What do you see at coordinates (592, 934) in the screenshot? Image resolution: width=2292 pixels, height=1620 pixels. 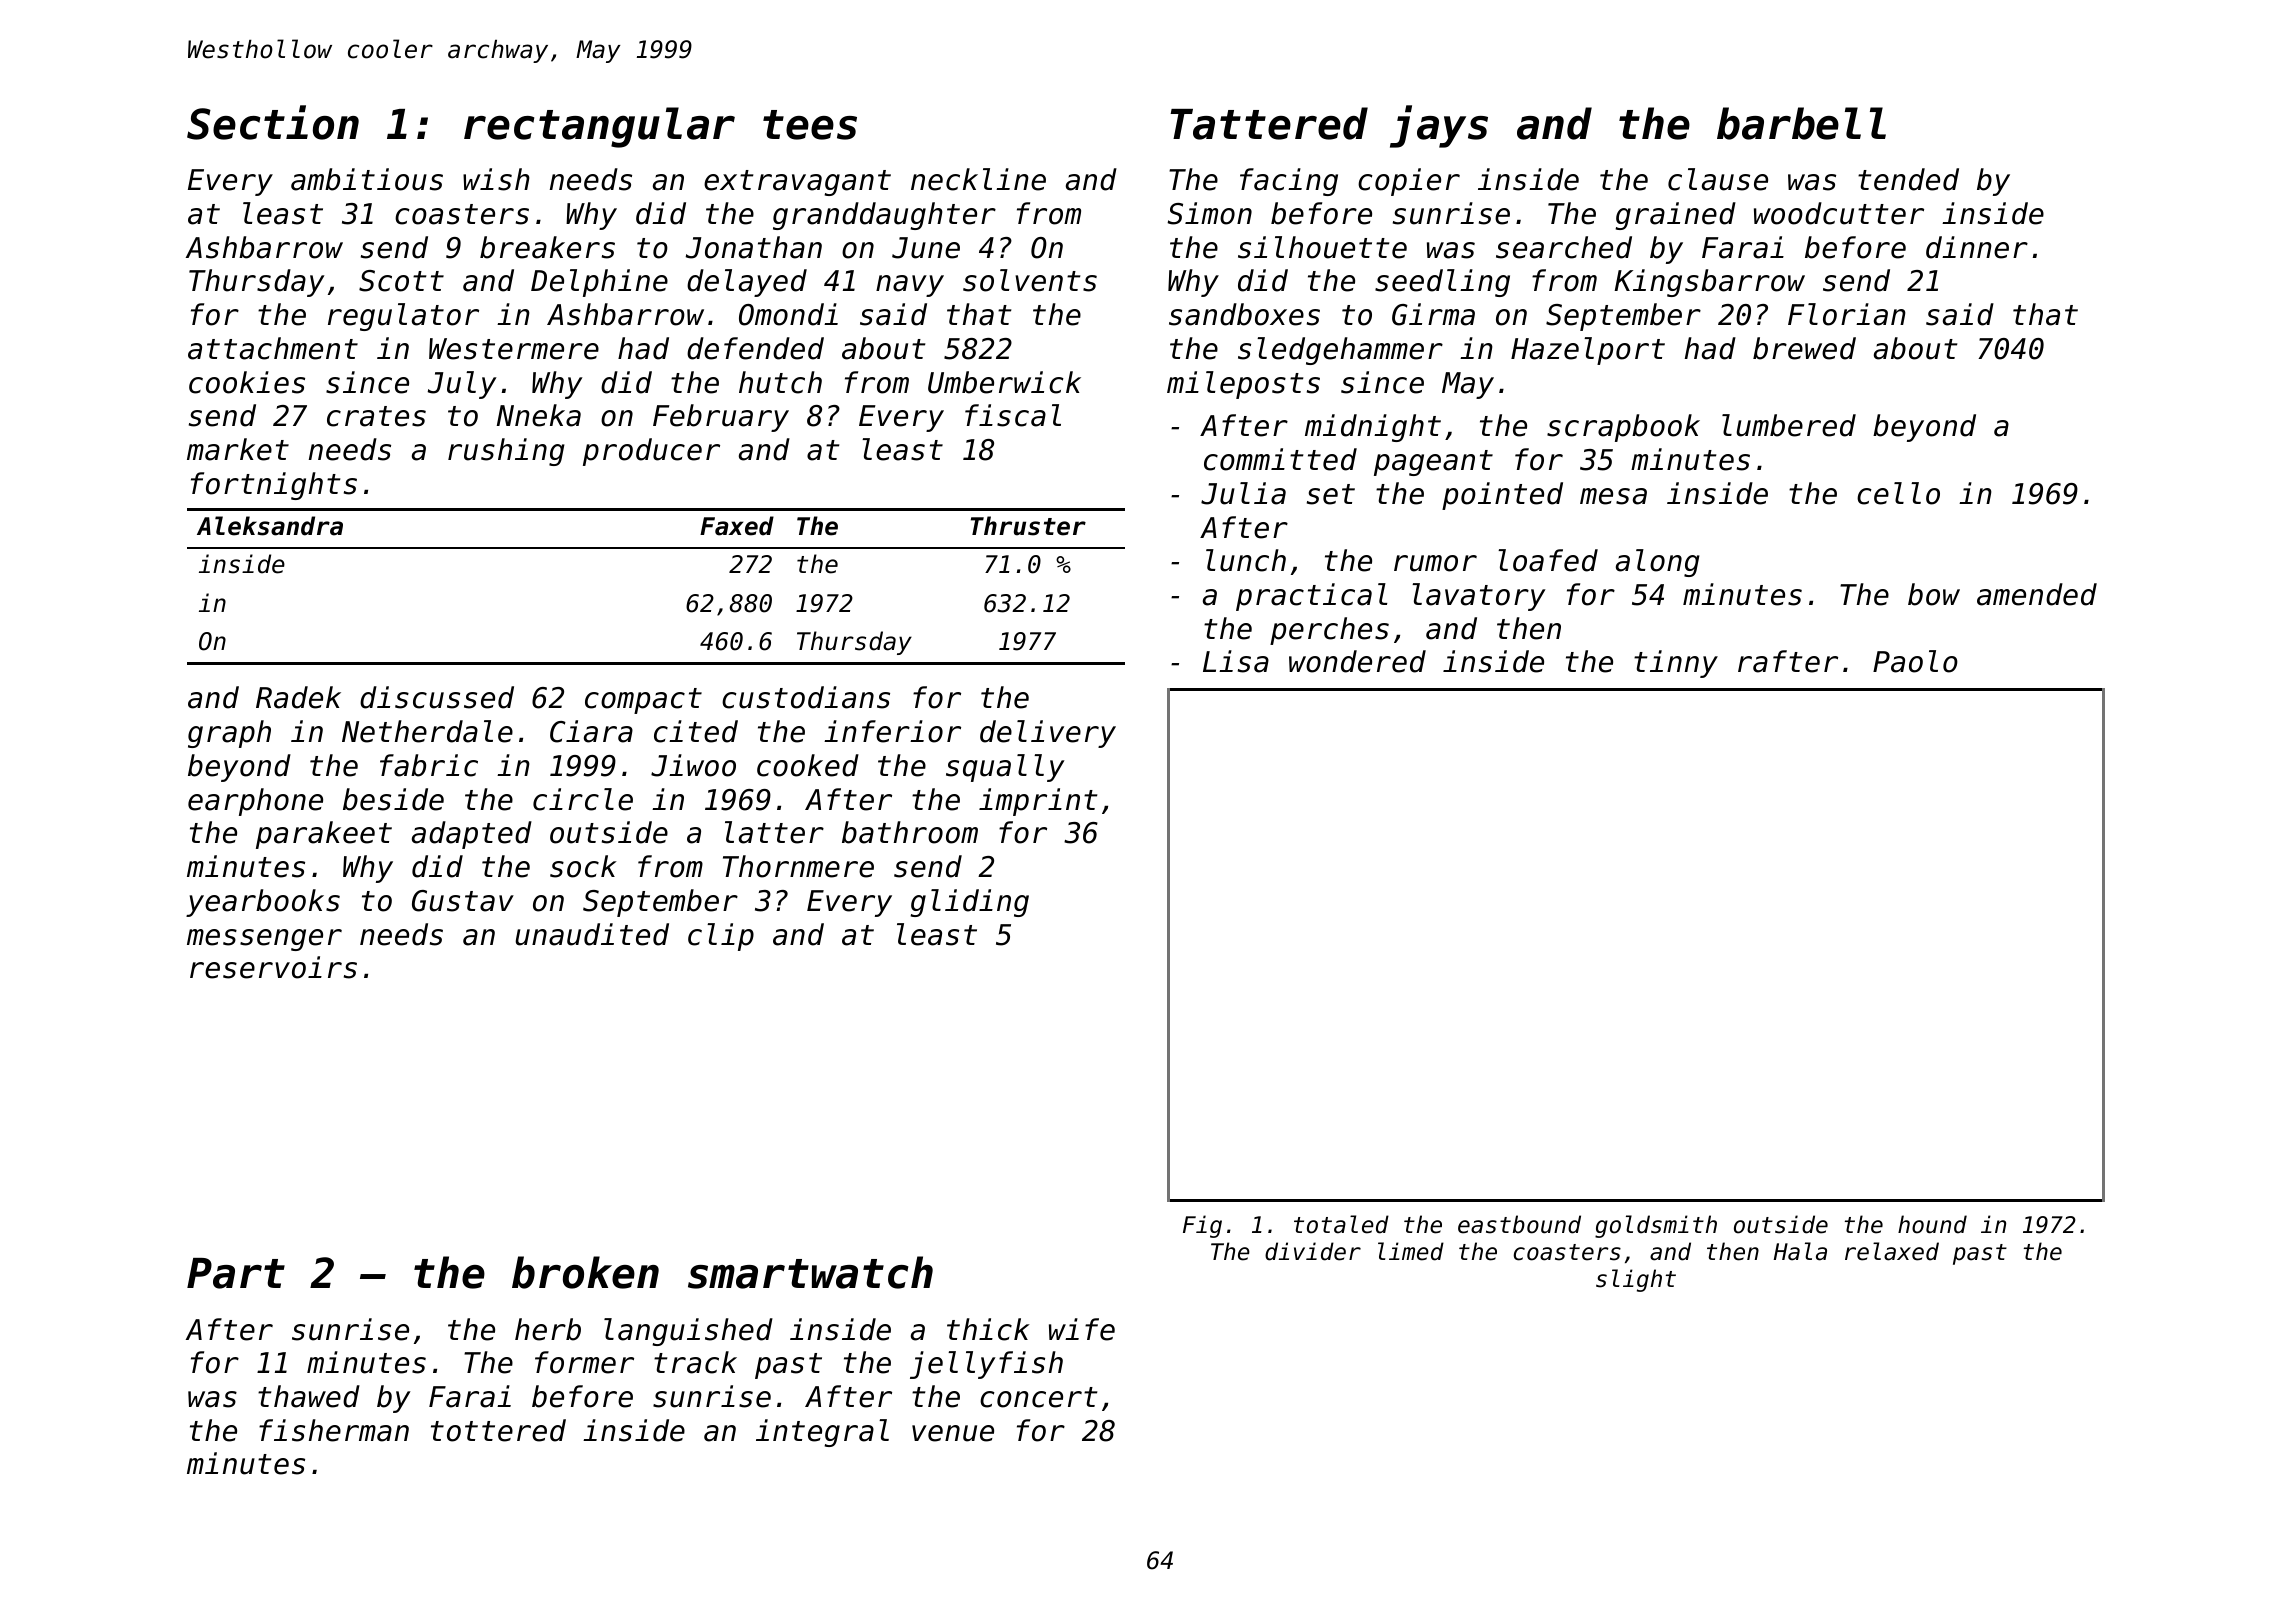 I see `unaudited` at bounding box center [592, 934].
